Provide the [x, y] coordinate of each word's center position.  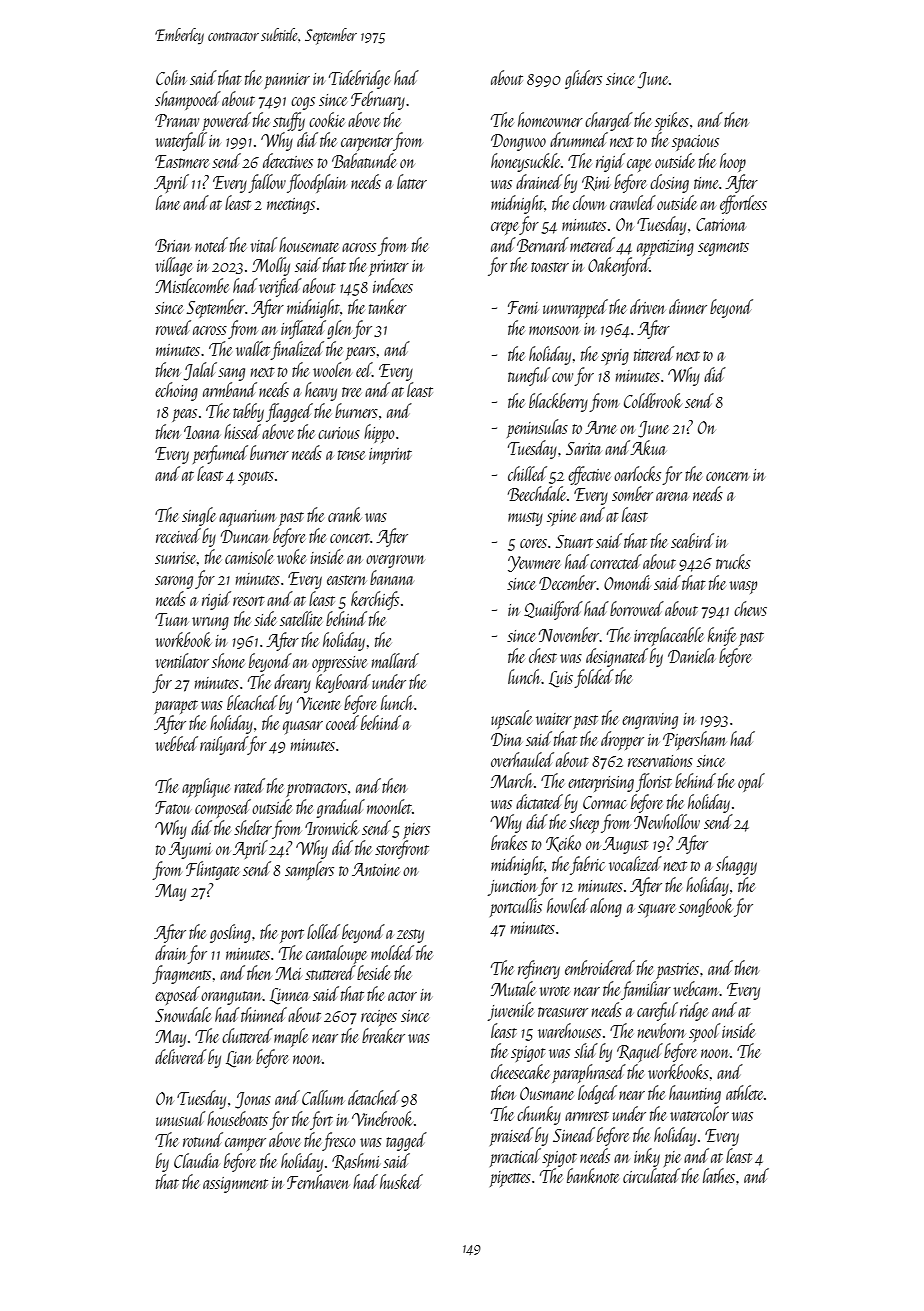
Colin [171, 77]
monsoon [554, 330]
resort [249, 601]
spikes [672, 121]
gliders [583, 79]
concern [727, 476]
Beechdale [537, 493]
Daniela [691, 655]
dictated [539, 801]
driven [647, 306]
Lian [239, 1059]
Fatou [172, 807]
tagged [406, 1141]
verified [280, 287]
